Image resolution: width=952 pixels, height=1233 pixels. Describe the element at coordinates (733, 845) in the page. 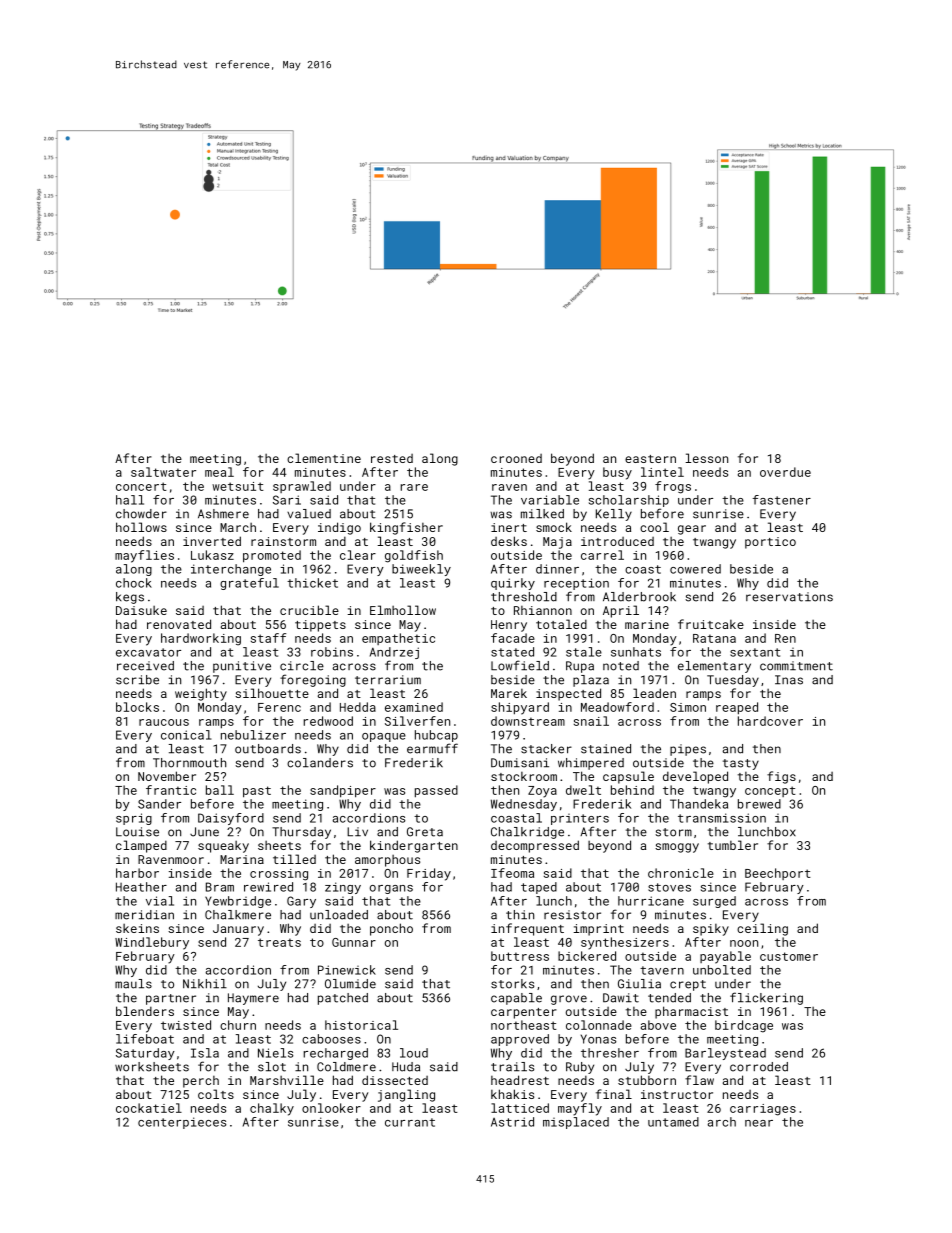

I see `tumbler` at that location.
